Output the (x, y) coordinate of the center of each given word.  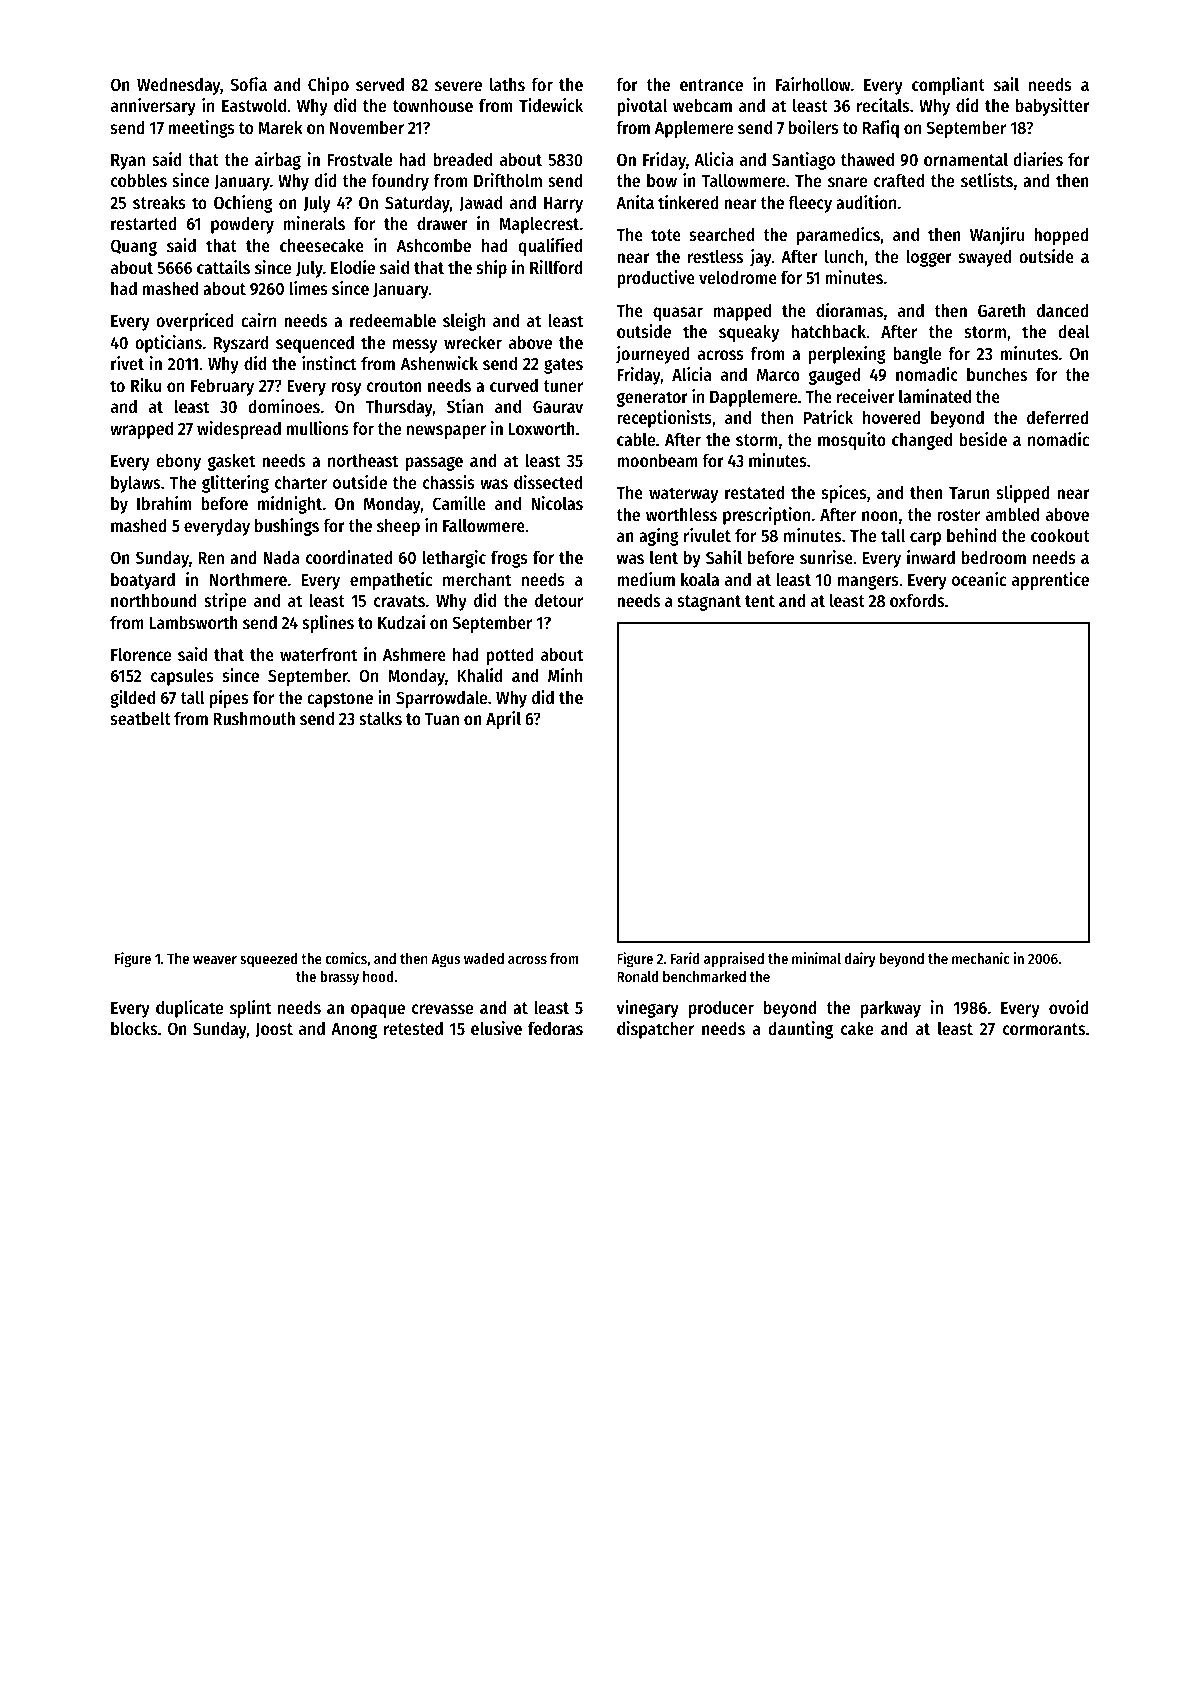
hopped (1061, 236)
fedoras (555, 1028)
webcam (702, 105)
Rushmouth (254, 718)
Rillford (556, 267)
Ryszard (241, 344)
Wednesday (179, 86)
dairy (860, 959)
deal (1074, 331)
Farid (685, 958)
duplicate (189, 1009)
